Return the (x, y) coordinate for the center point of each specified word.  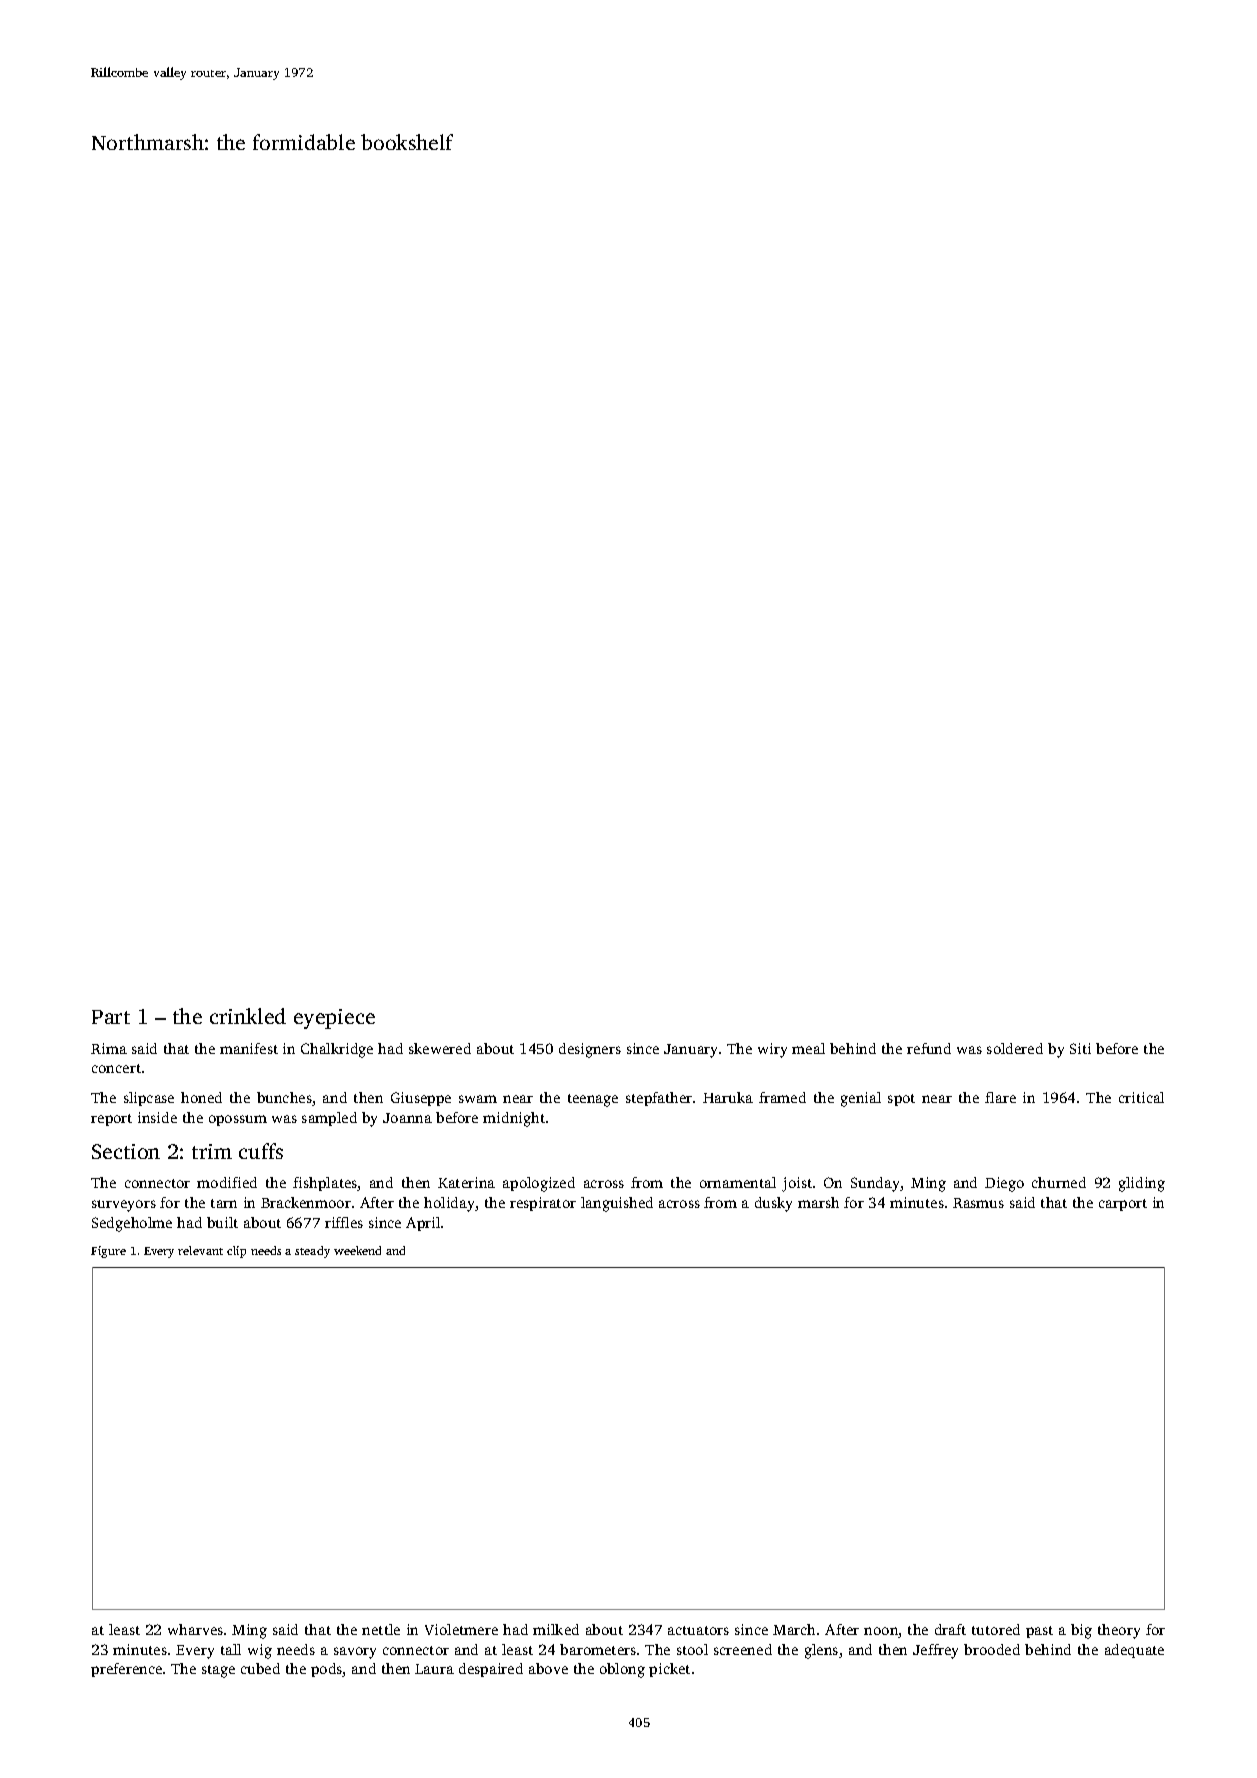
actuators (698, 1630)
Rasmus (978, 1203)
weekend (357, 1250)
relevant (200, 1250)
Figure (108, 1252)
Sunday (876, 1184)
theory (1119, 1631)
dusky (773, 1204)
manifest (249, 1048)
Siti (1080, 1048)
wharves (195, 1629)
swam (478, 1099)
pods (327, 1670)
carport (1123, 1205)
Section (126, 1151)
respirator (543, 1204)
